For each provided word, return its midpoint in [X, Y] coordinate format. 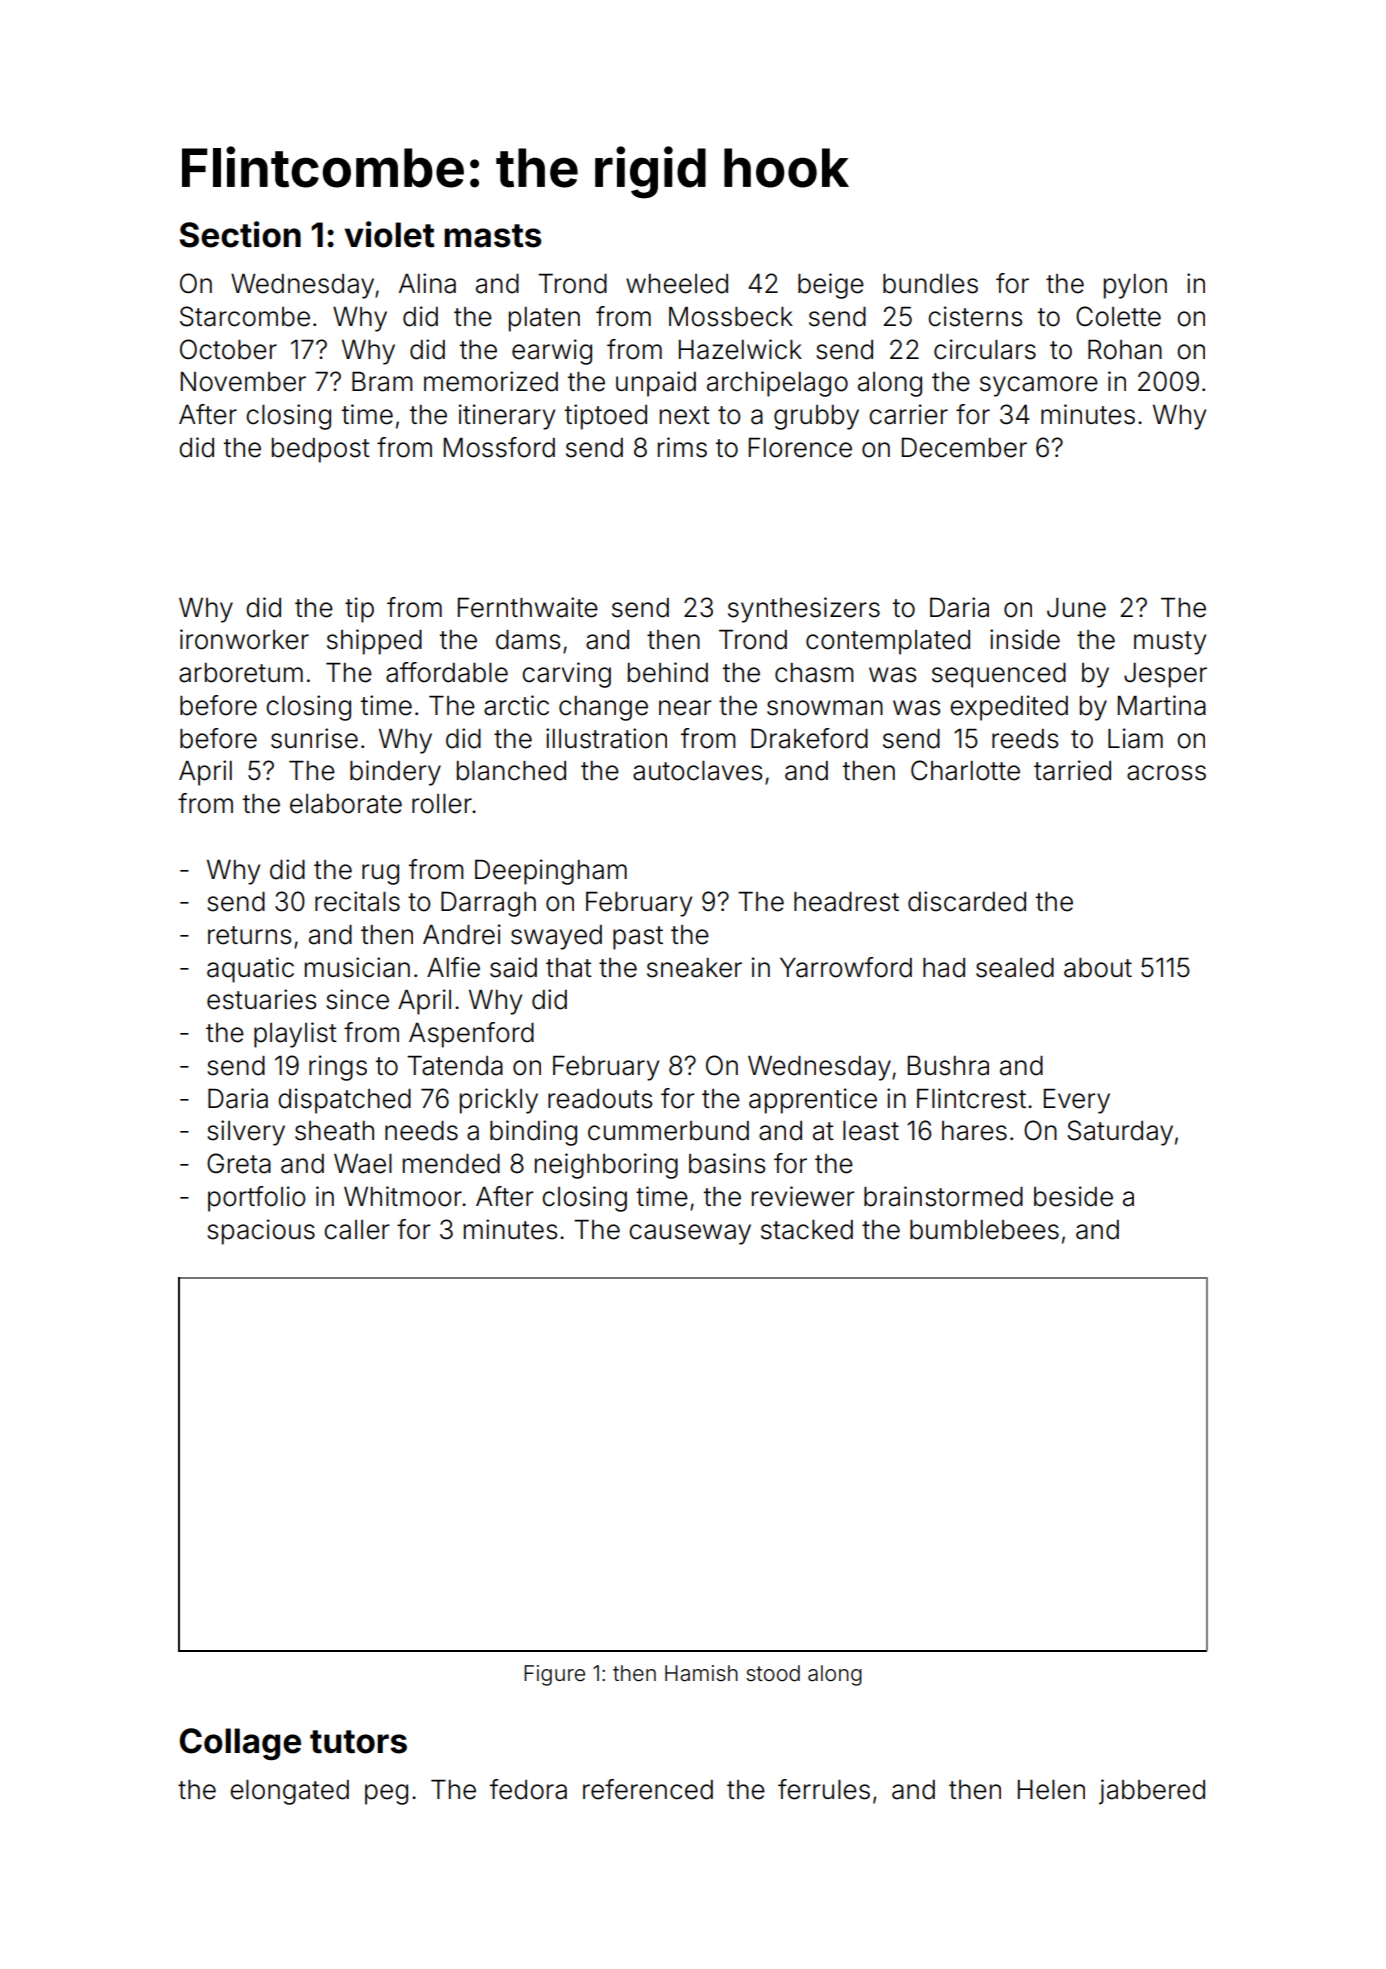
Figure [554, 1675]
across [1166, 773]
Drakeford [809, 738]
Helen [1051, 1790]
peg [386, 1794]
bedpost [321, 450]
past [638, 938]
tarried [1072, 770]
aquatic [250, 970]
